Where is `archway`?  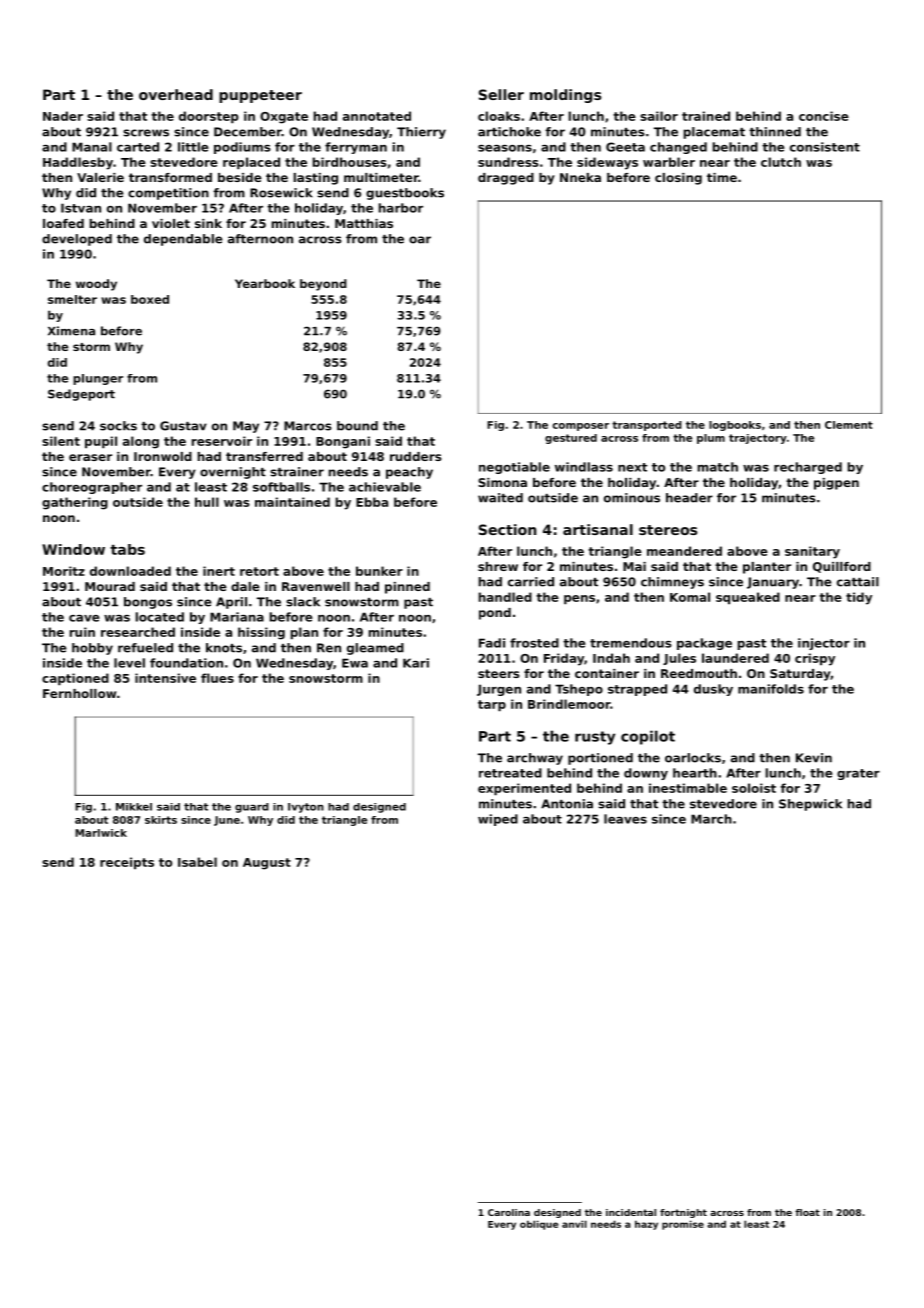
archway is located at coordinates (535, 759).
